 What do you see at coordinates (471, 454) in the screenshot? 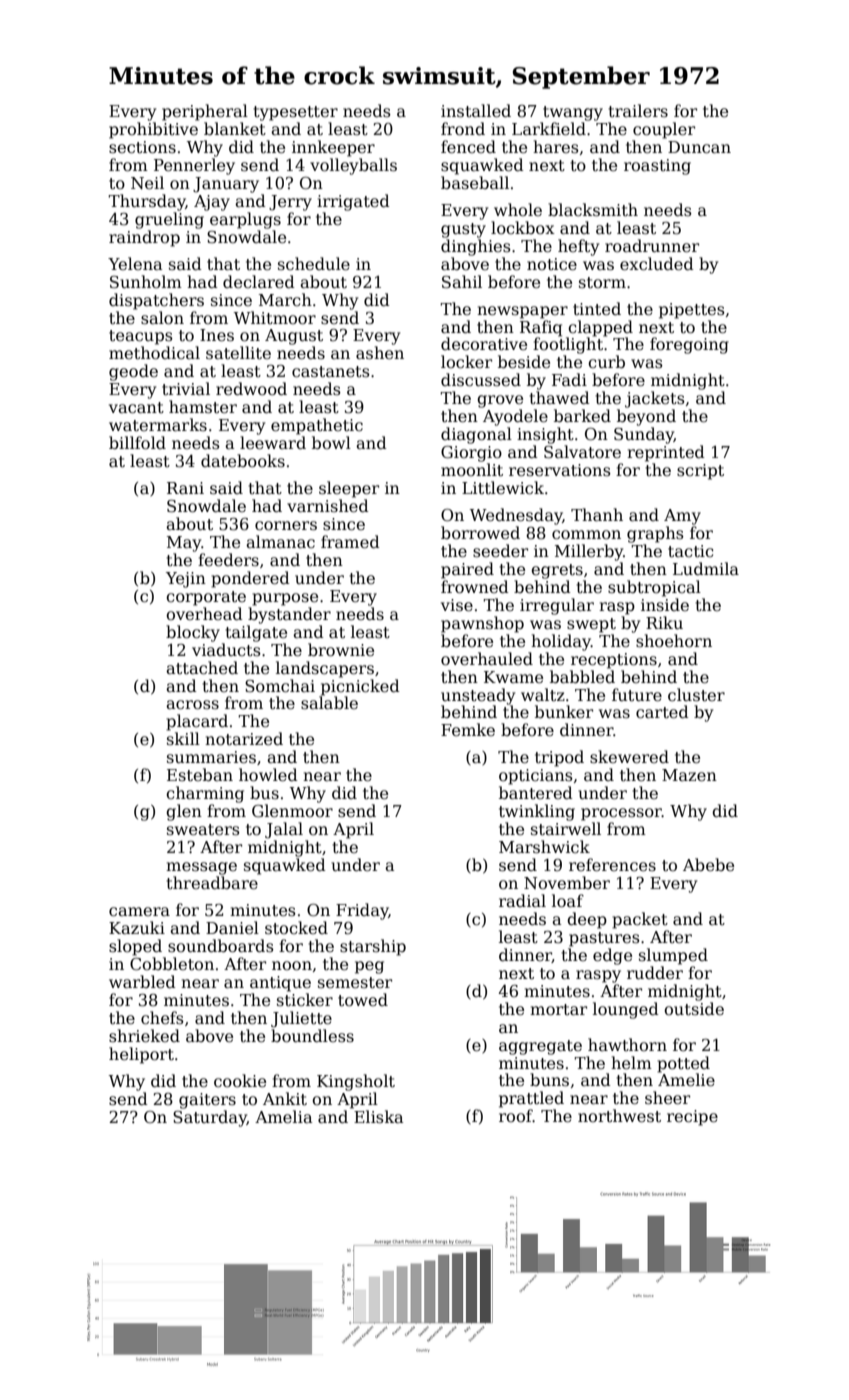
I see `Giorgio` at bounding box center [471, 454].
